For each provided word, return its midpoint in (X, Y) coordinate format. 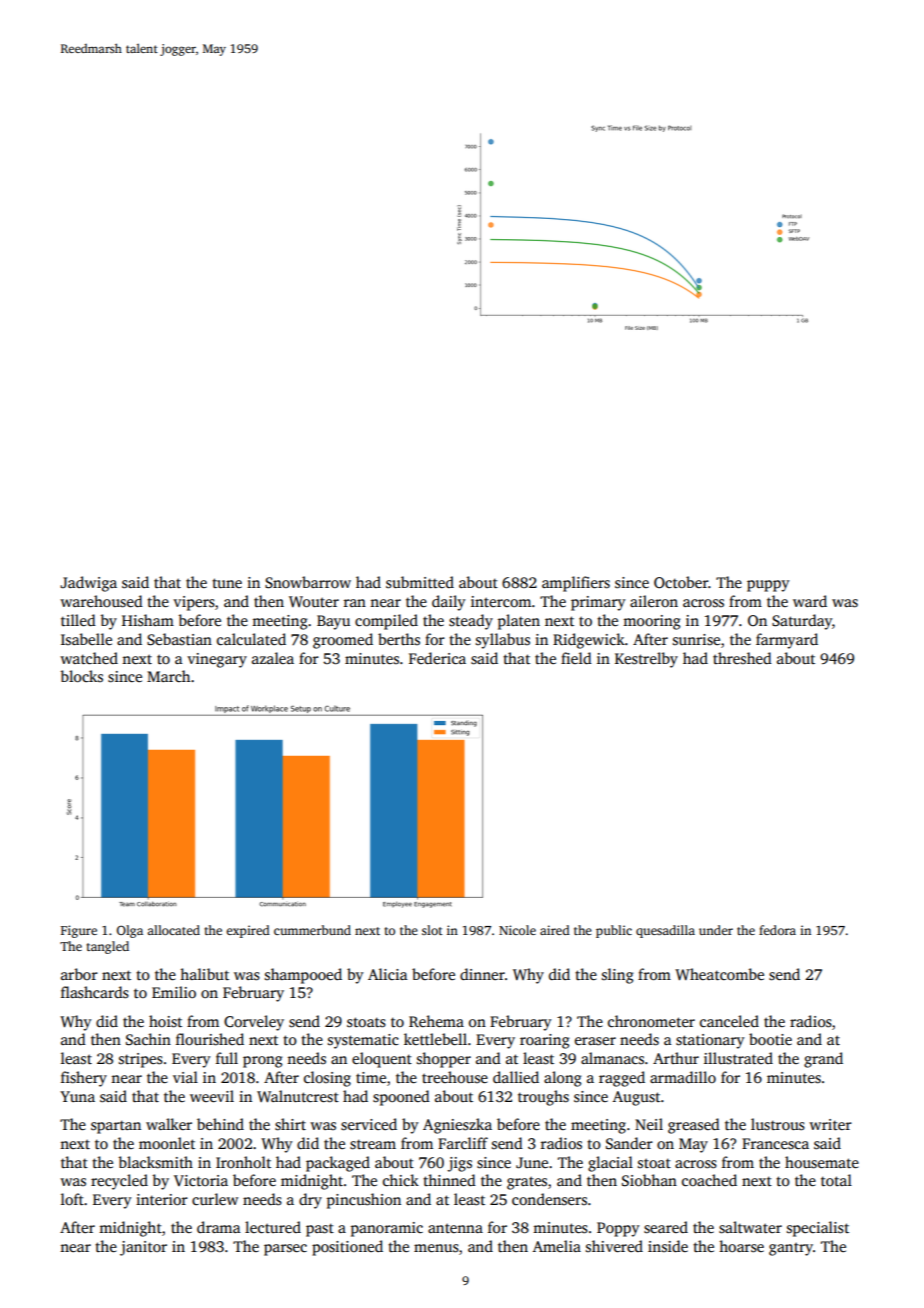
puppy (768, 586)
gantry (791, 1249)
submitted (420, 582)
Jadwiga (88, 584)
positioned (347, 1248)
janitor (143, 1248)
